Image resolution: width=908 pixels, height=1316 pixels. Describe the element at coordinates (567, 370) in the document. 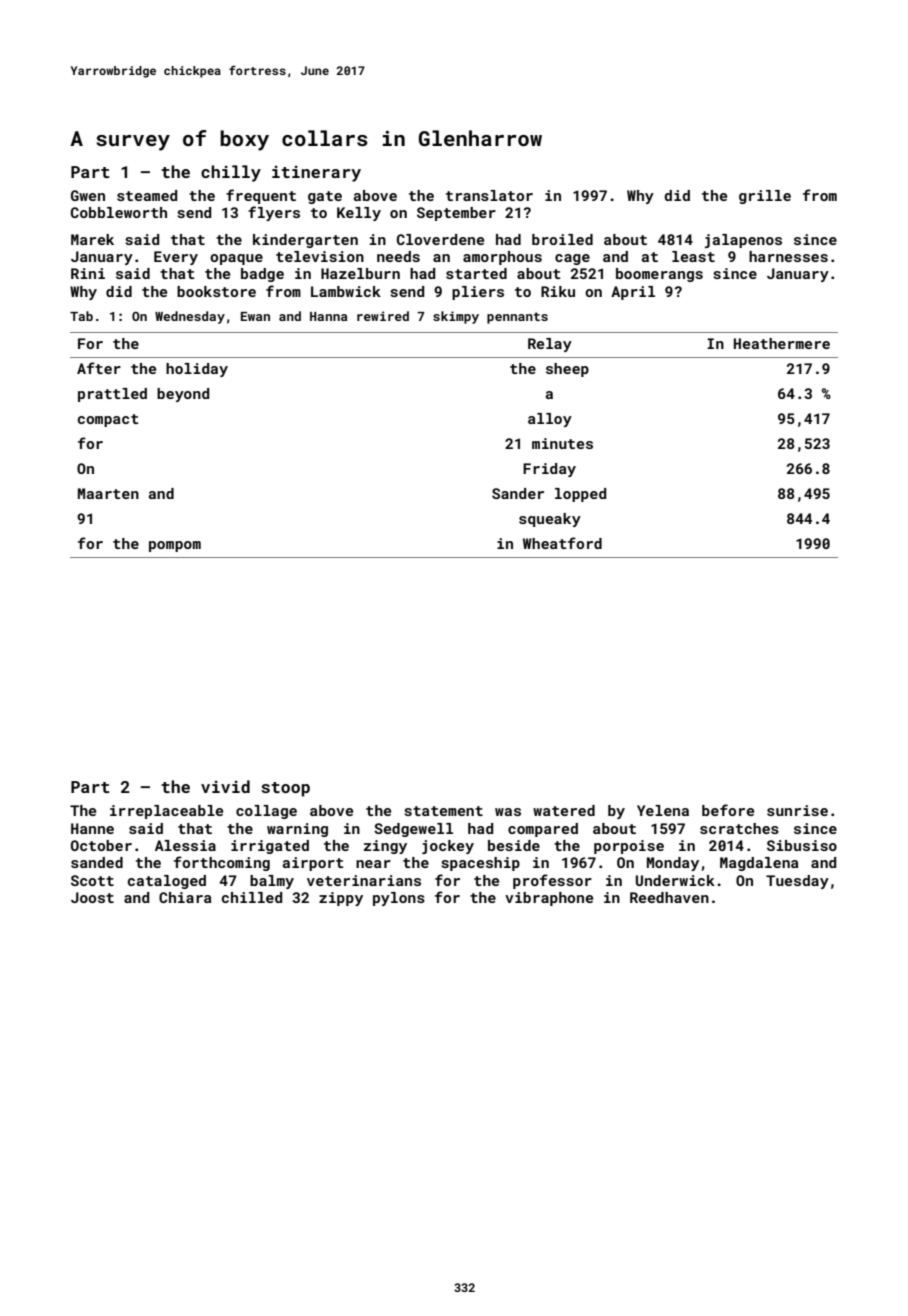

I see `sheep` at that location.
